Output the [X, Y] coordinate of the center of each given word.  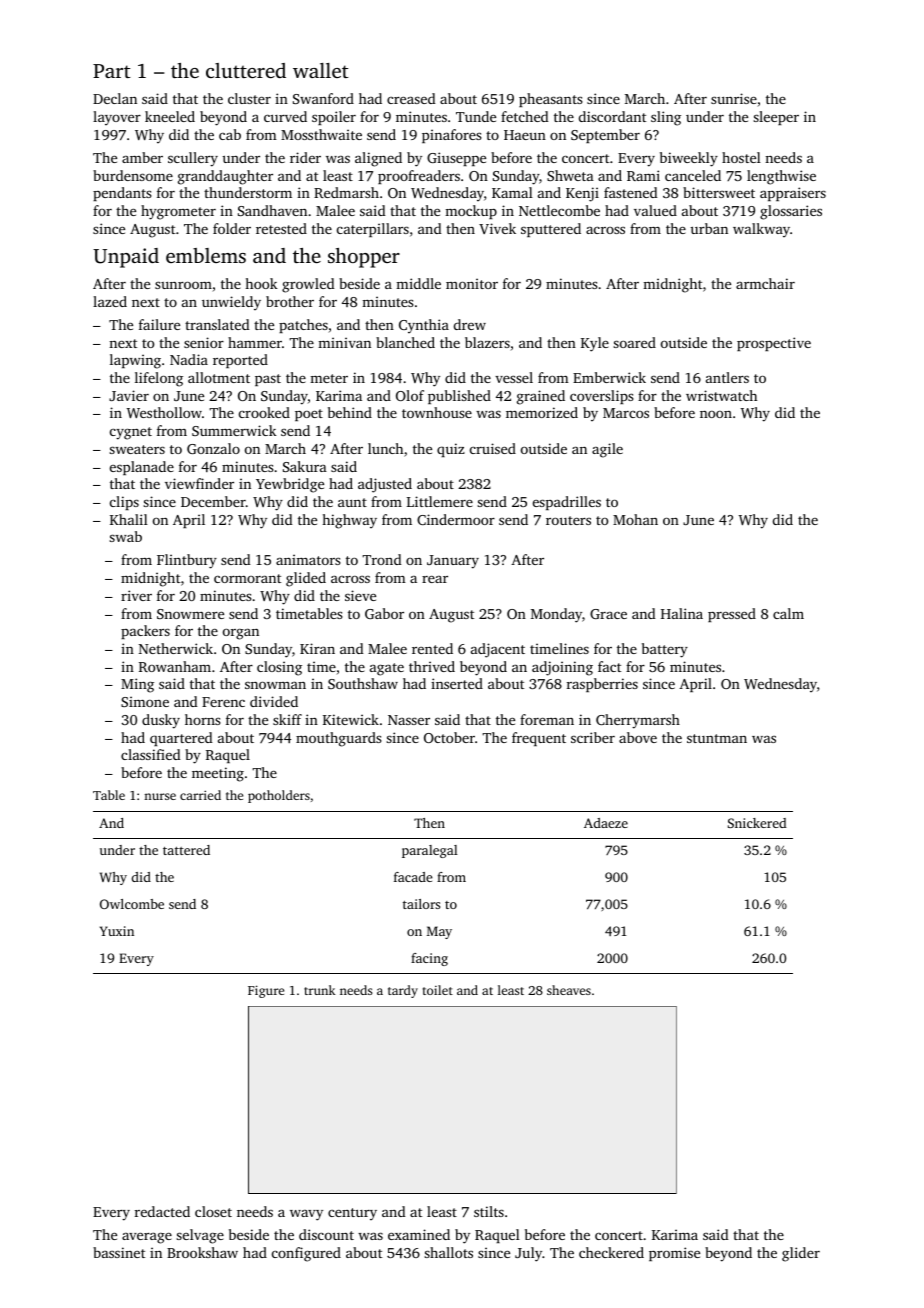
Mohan [635, 519]
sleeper [776, 118]
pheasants [551, 100]
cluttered [246, 70]
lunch [385, 448]
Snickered [757, 823]
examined [419, 1234]
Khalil [129, 519]
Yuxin [117, 931]
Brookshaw [202, 1252]
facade [413, 877]
